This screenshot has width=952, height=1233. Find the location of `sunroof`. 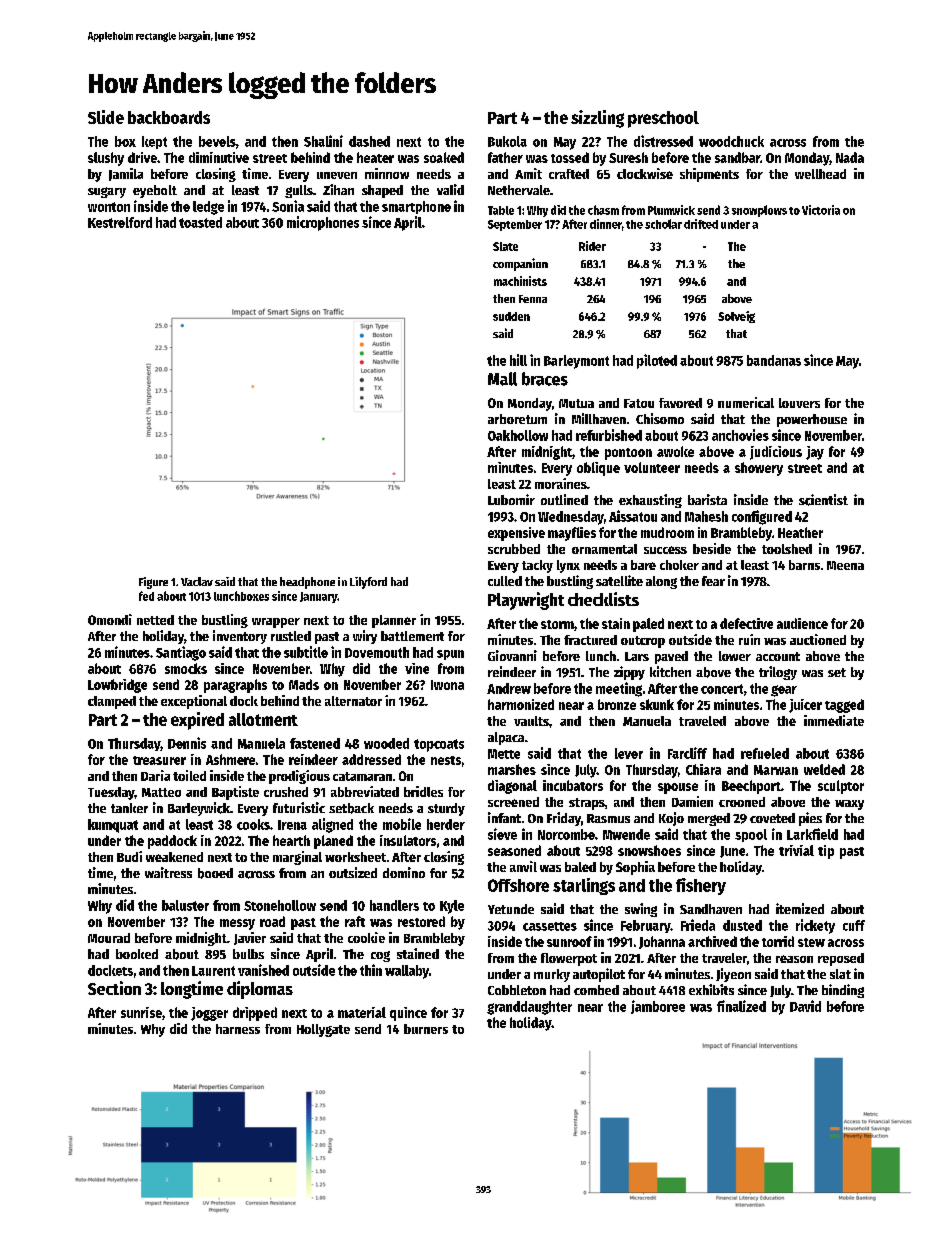

sunroof is located at coordinates (569, 941).
